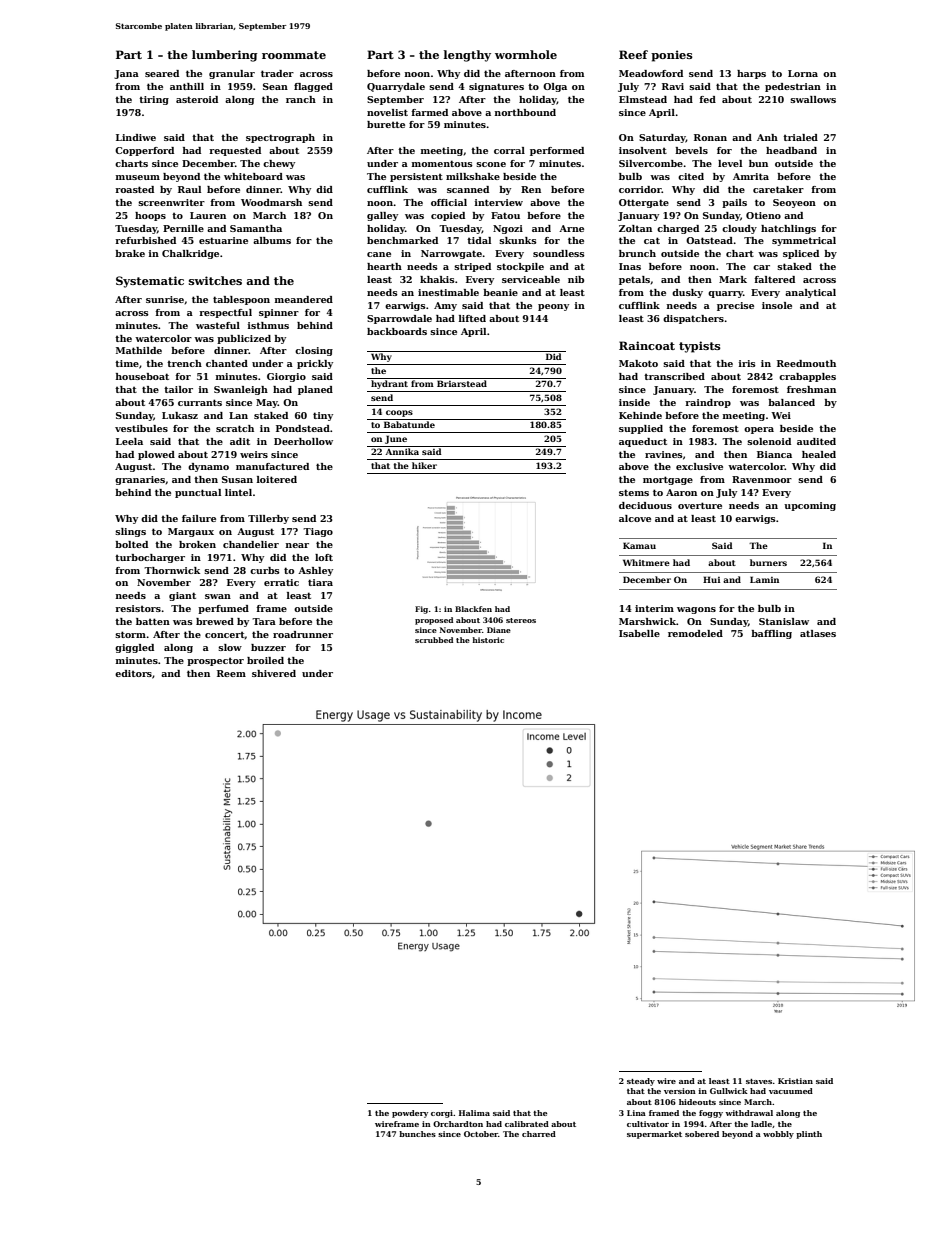 This screenshot has width=952, height=1233. Describe the element at coordinates (680, 1091) in the screenshot. I see `version` at that location.
